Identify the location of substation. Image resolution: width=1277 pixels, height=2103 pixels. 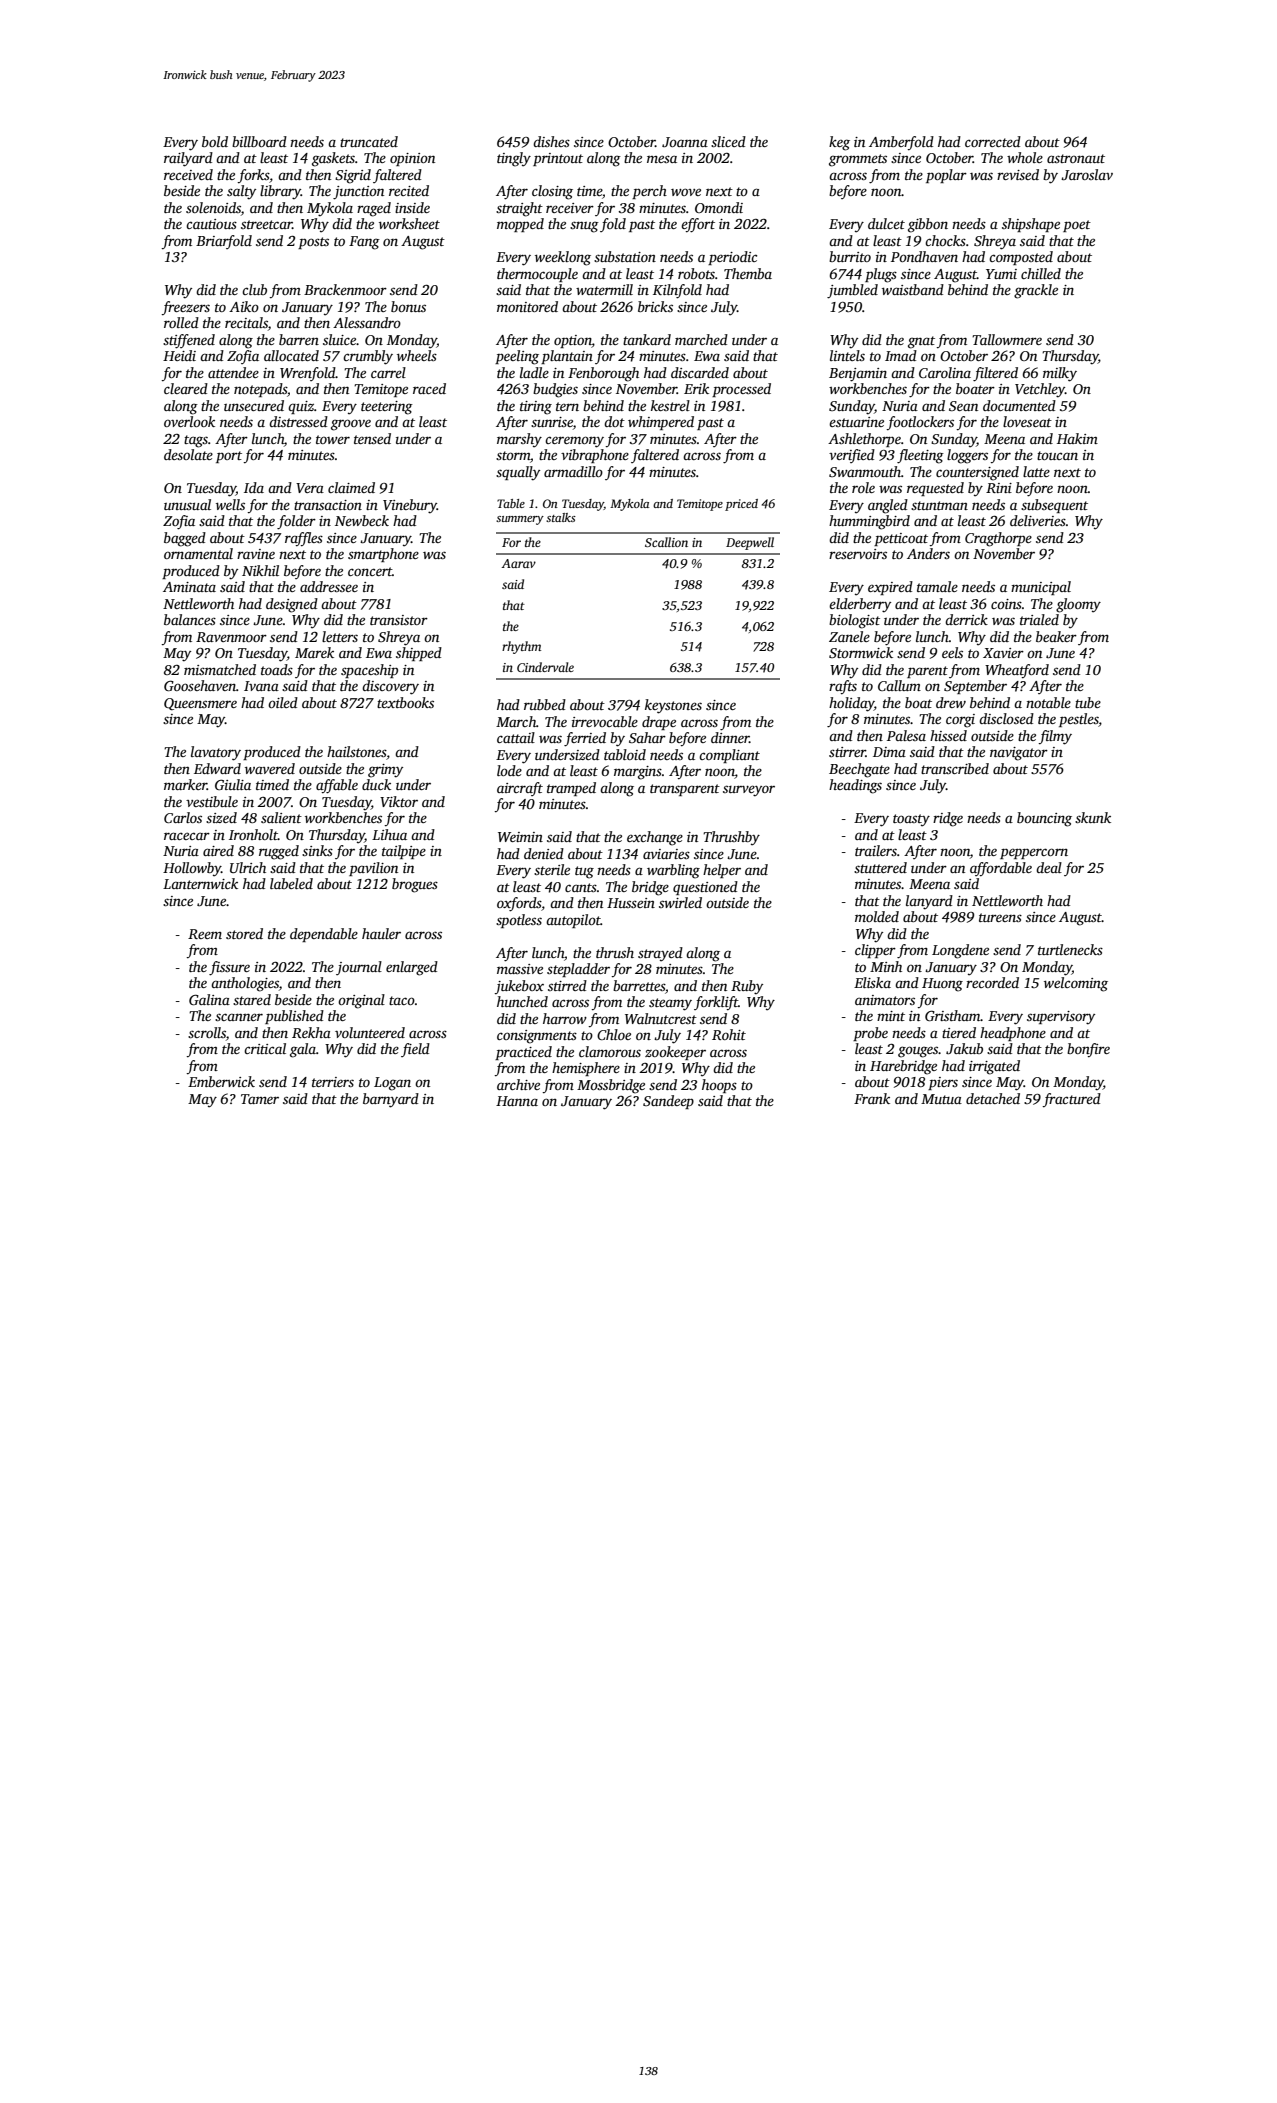
(625, 256).
